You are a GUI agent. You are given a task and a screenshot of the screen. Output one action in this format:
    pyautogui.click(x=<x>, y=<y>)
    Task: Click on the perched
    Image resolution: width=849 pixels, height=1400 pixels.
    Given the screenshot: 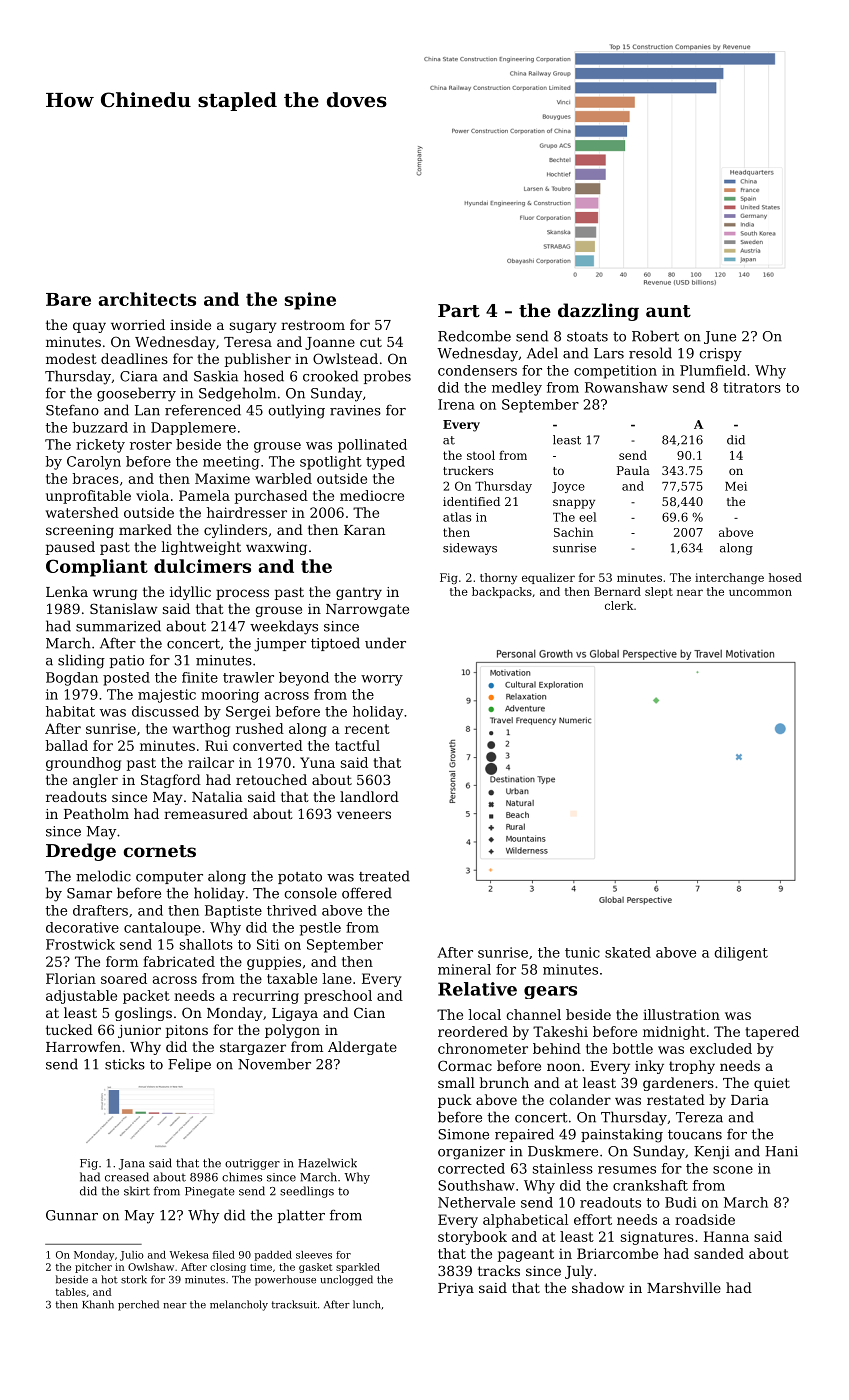 What is the action you would take?
    pyautogui.click(x=138, y=1305)
